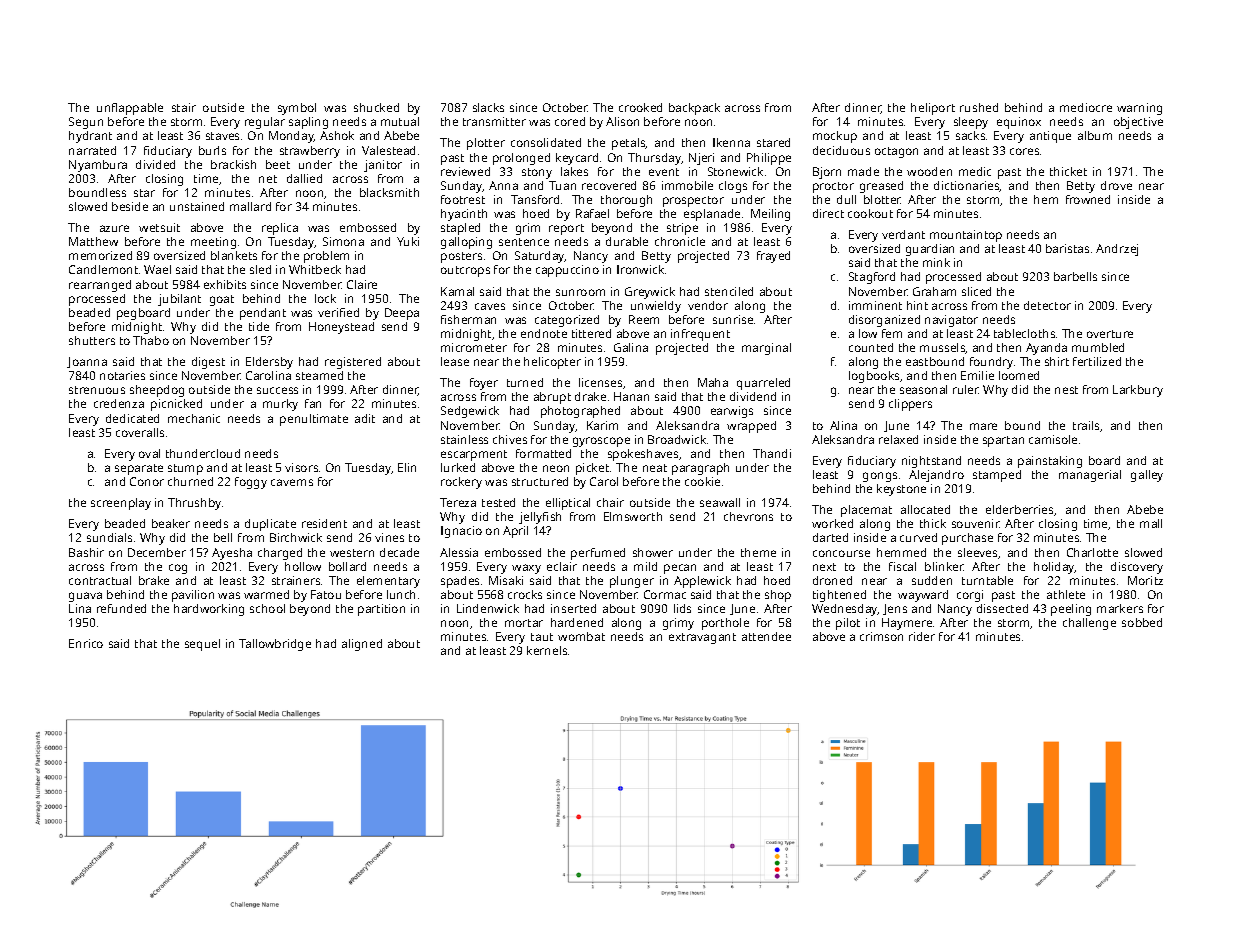  Describe the element at coordinates (100, 255) in the screenshot. I see `memorized` at that location.
